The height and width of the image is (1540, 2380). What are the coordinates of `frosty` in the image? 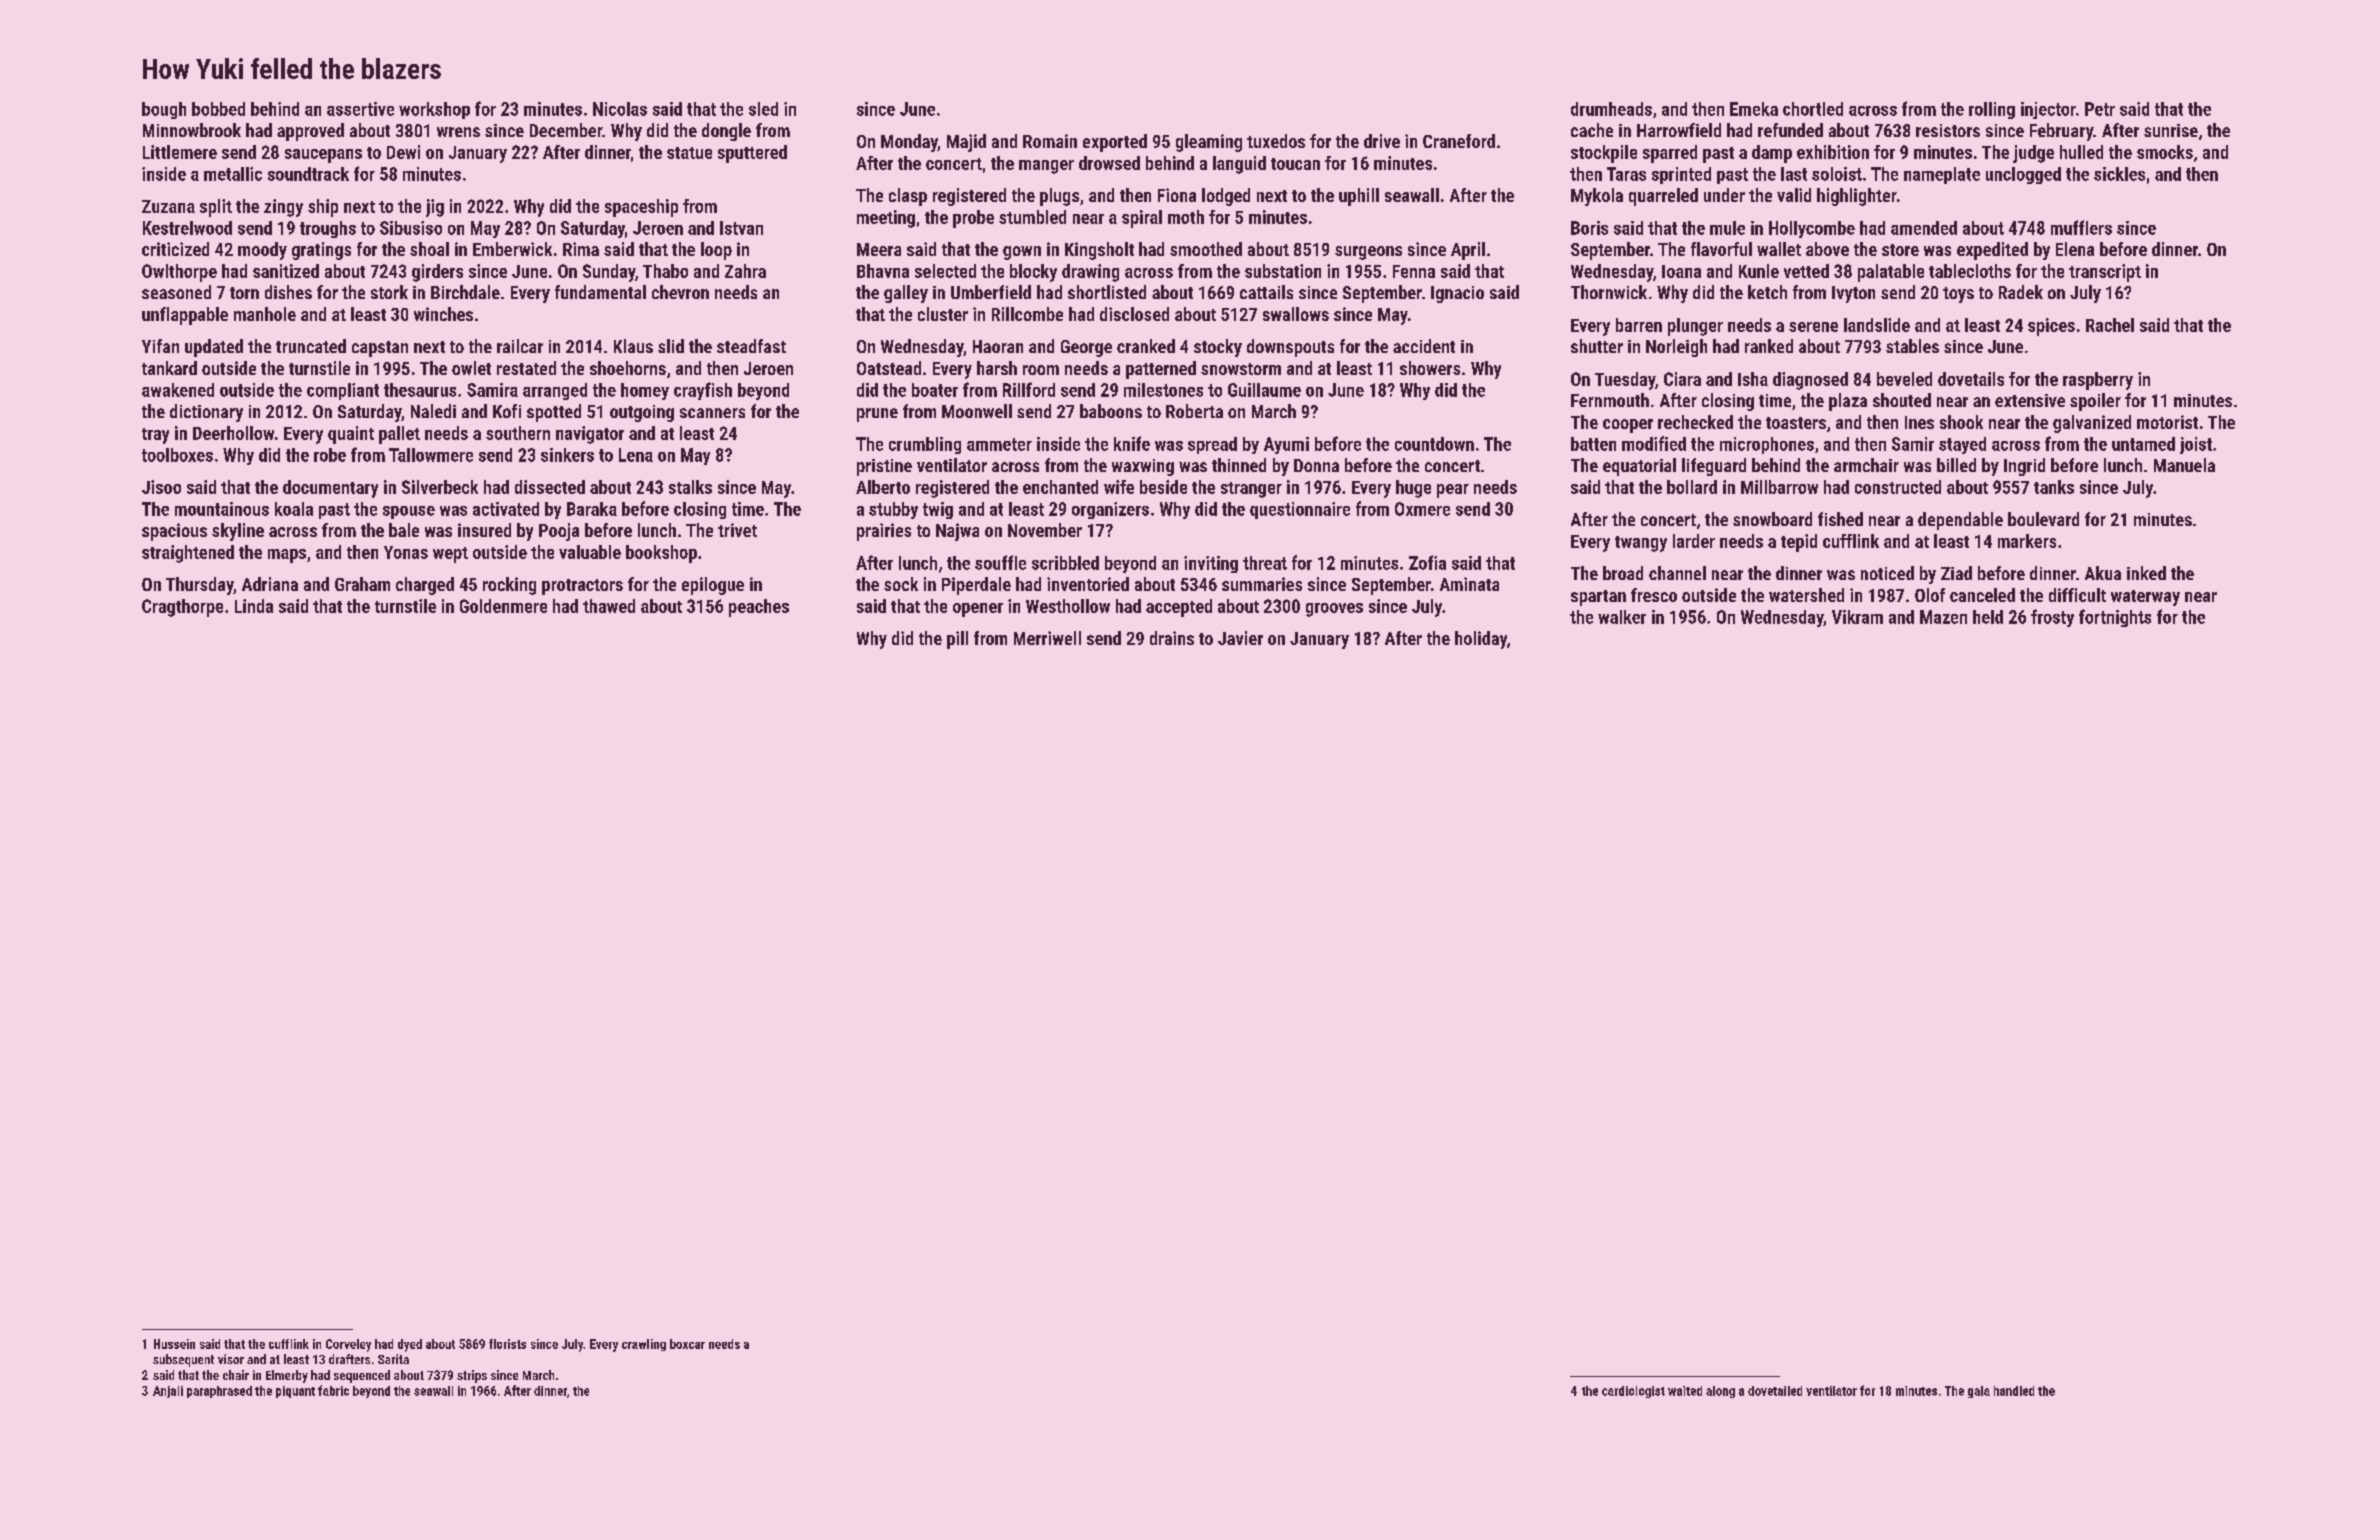 It's located at (2052, 618).
